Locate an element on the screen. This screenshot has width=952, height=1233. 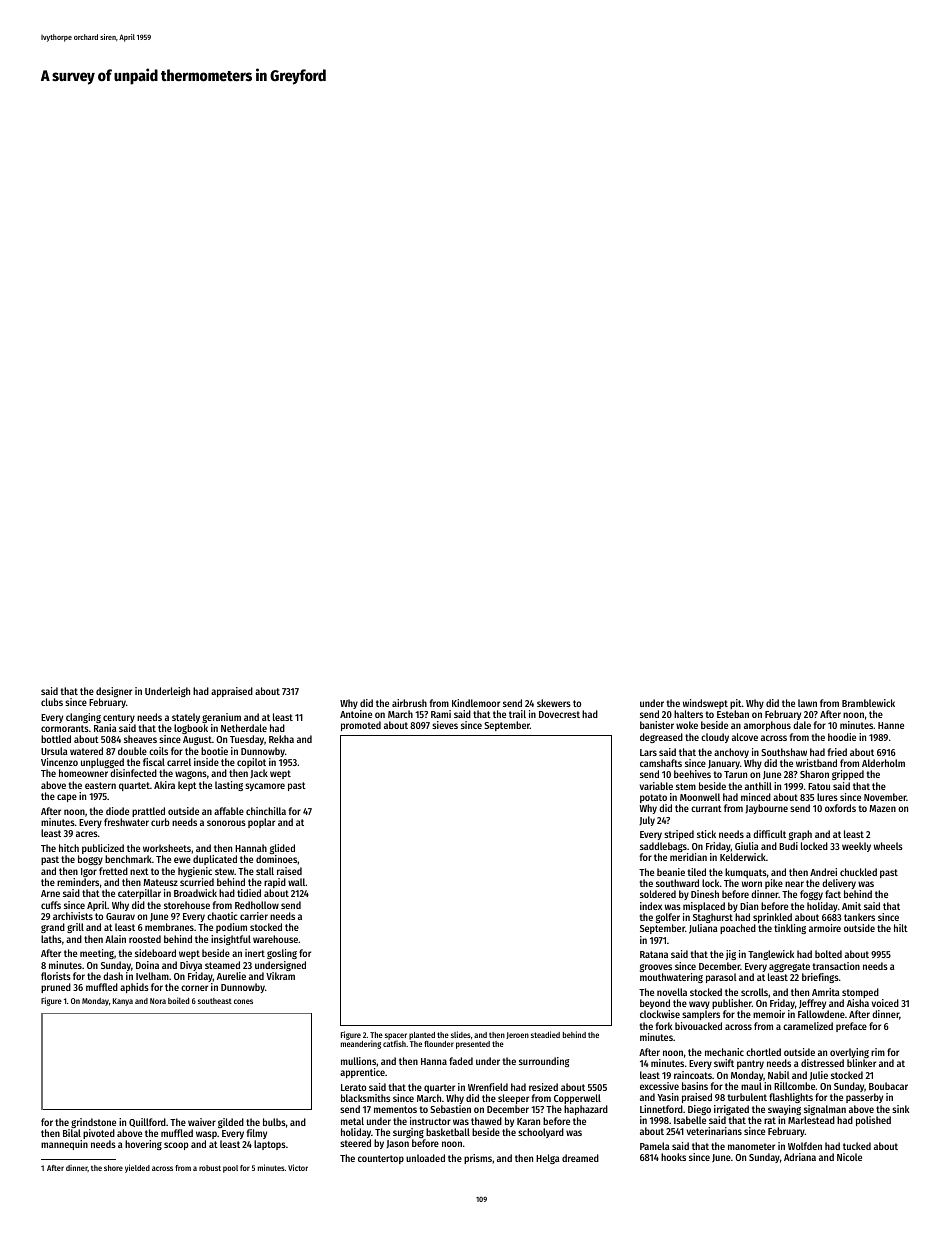
Helga is located at coordinates (548, 1159).
